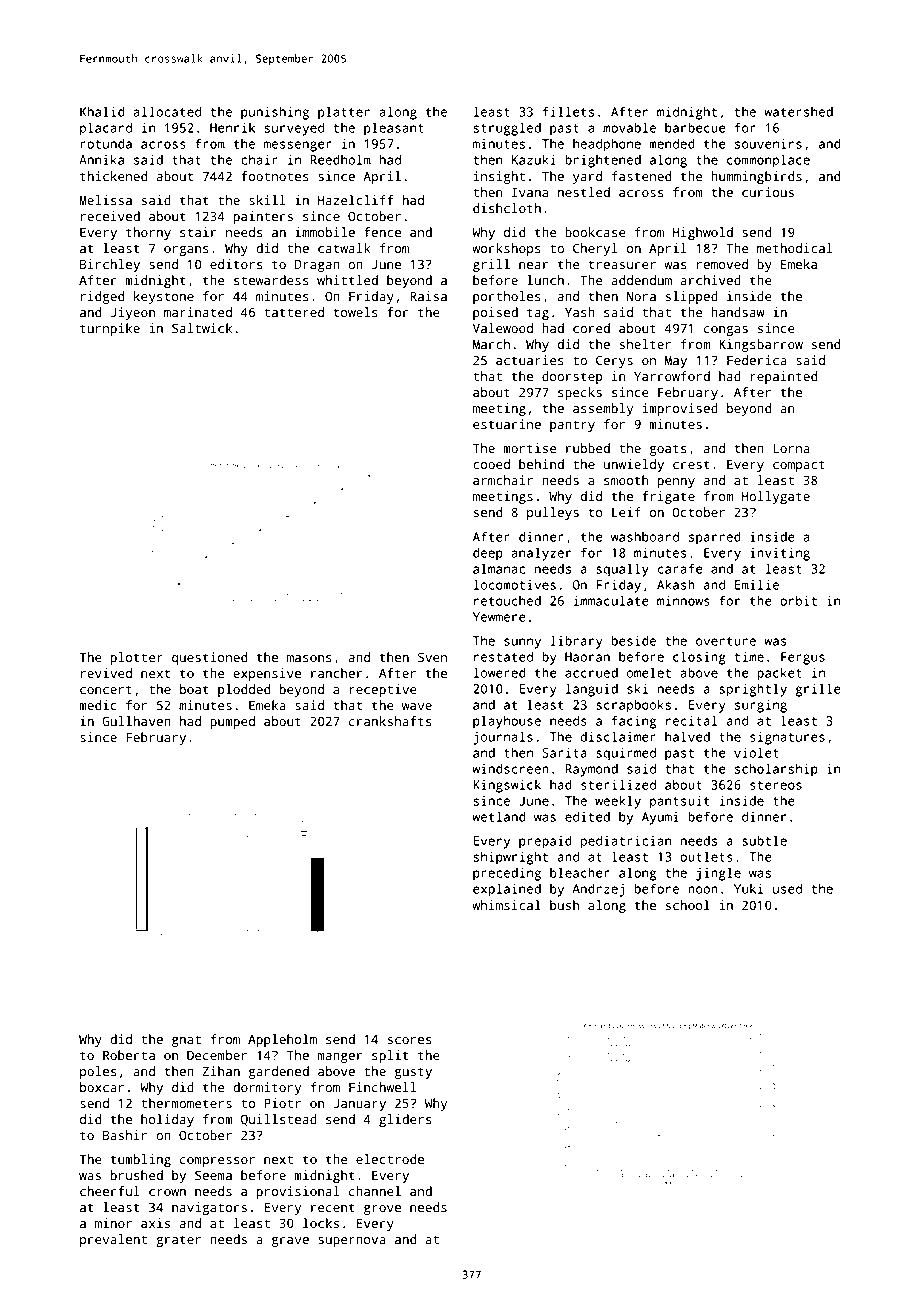  What do you see at coordinates (352, 1242) in the page?
I see `supernova` at bounding box center [352, 1242].
